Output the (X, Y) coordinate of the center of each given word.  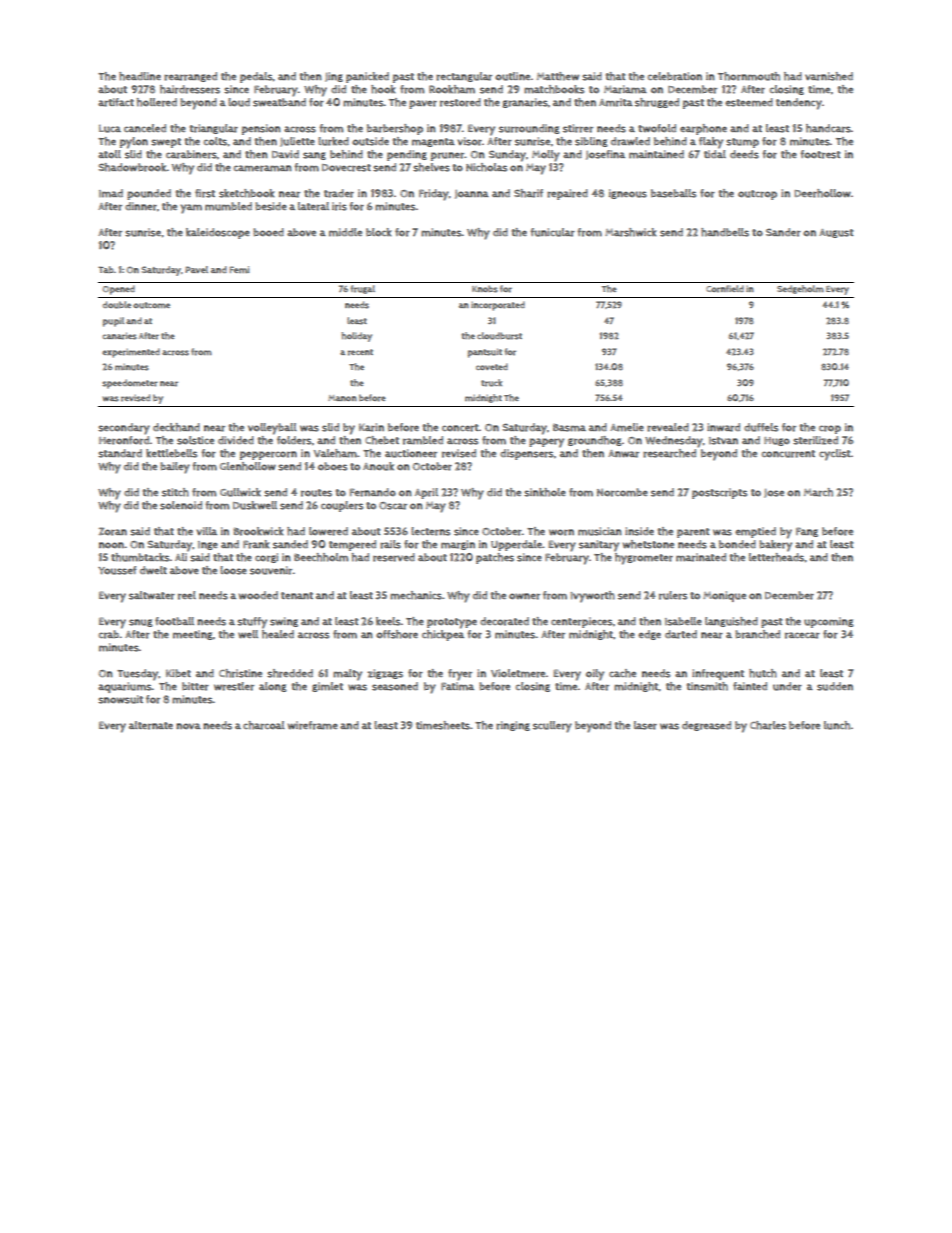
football (174, 621)
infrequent (718, 674)
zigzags (385, 674)
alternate (151, 725)
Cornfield (725, 289)
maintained (656, 154)
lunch (837, 725)
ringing (513, 726)
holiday (357, 337)
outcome (151, 305)
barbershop (395, 129)
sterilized (815, 440)
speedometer (130, 384)
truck (491, 383)
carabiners (191, 154)
